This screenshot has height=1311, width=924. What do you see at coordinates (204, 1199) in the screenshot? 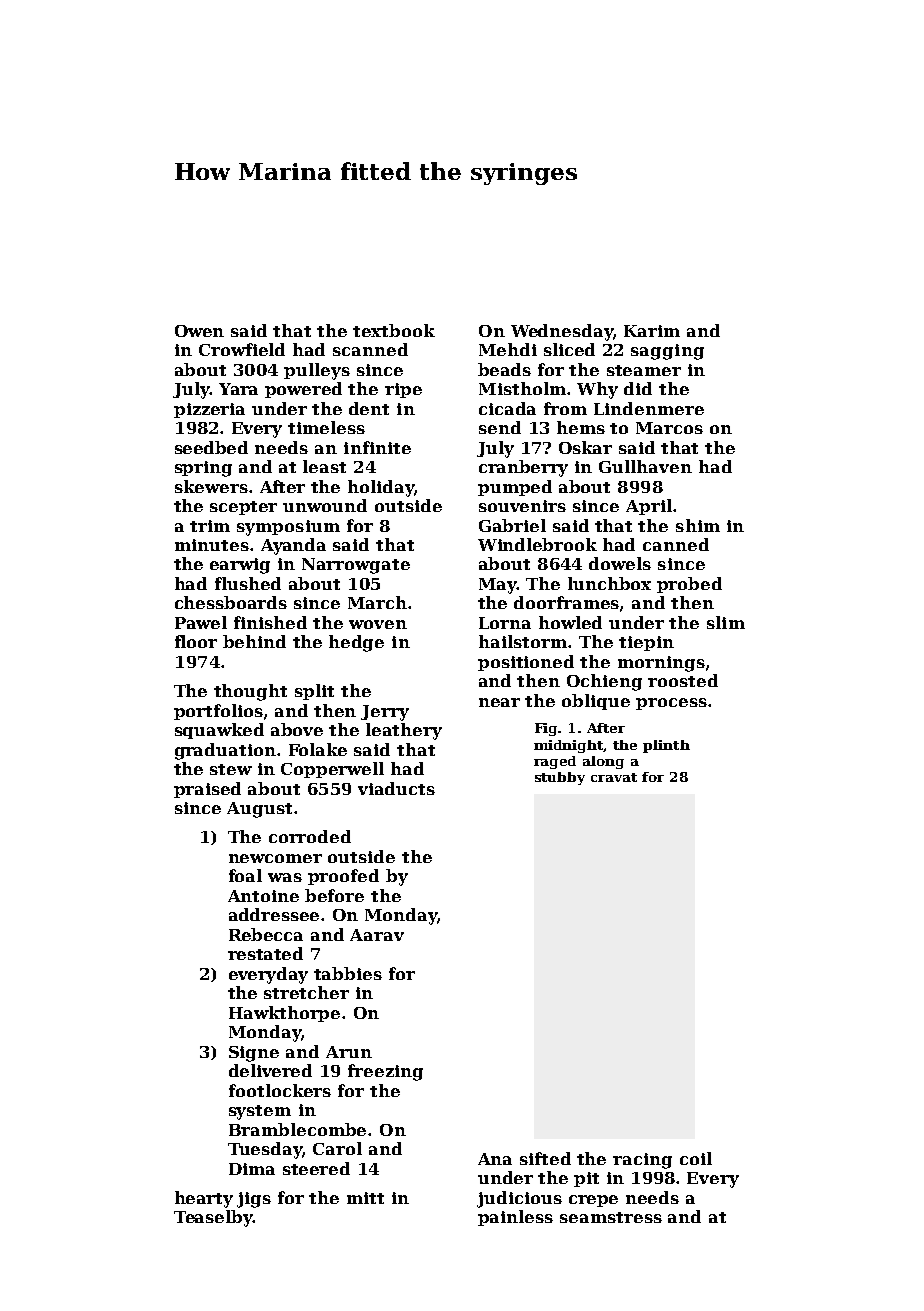
I see `hearty` at bounding box center [204, 1199].
